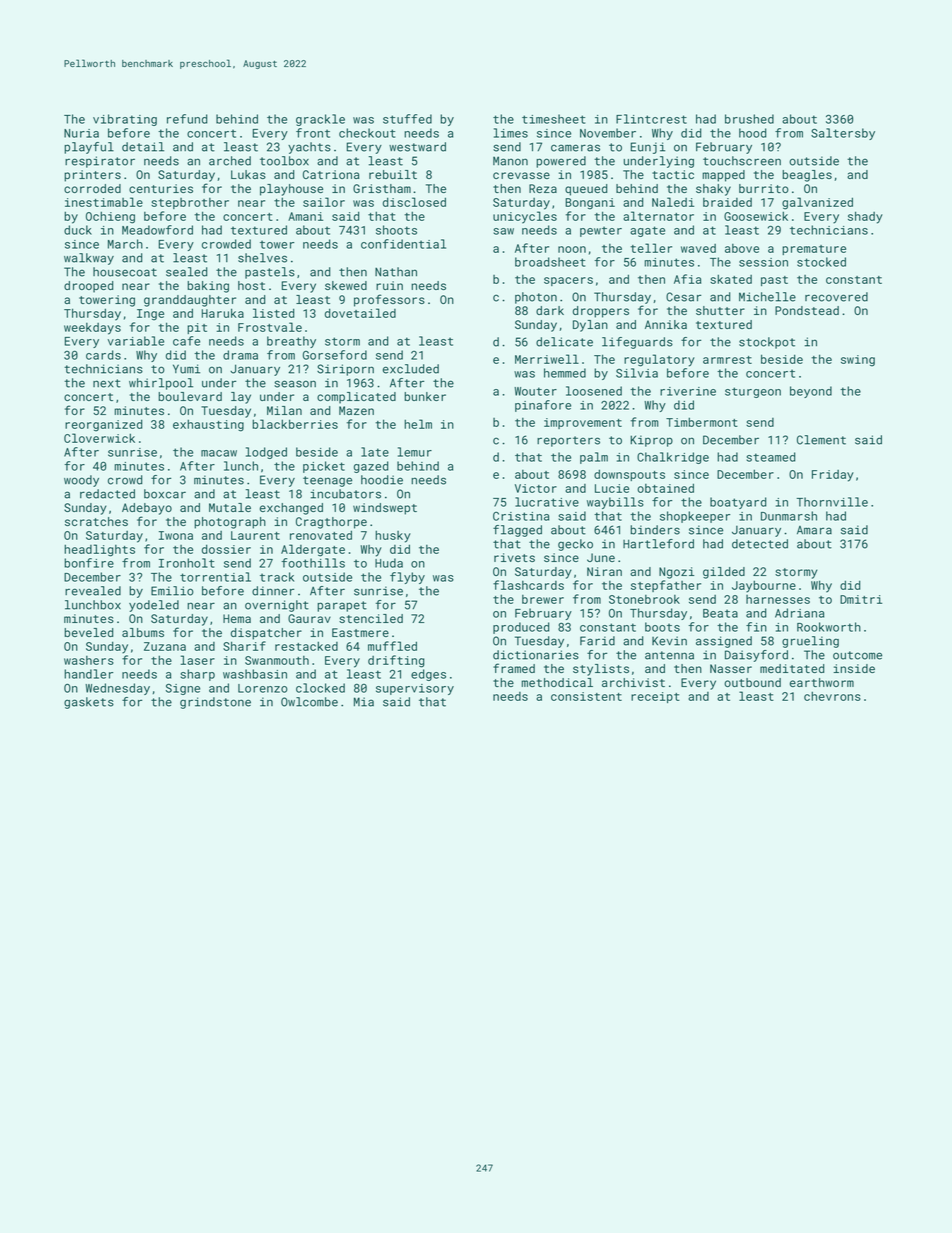 The width and height of the screenshot is (952, 1233). Describe the element at coordinates (407, 119) in the screenshot. I see `stuffed` at that location.
